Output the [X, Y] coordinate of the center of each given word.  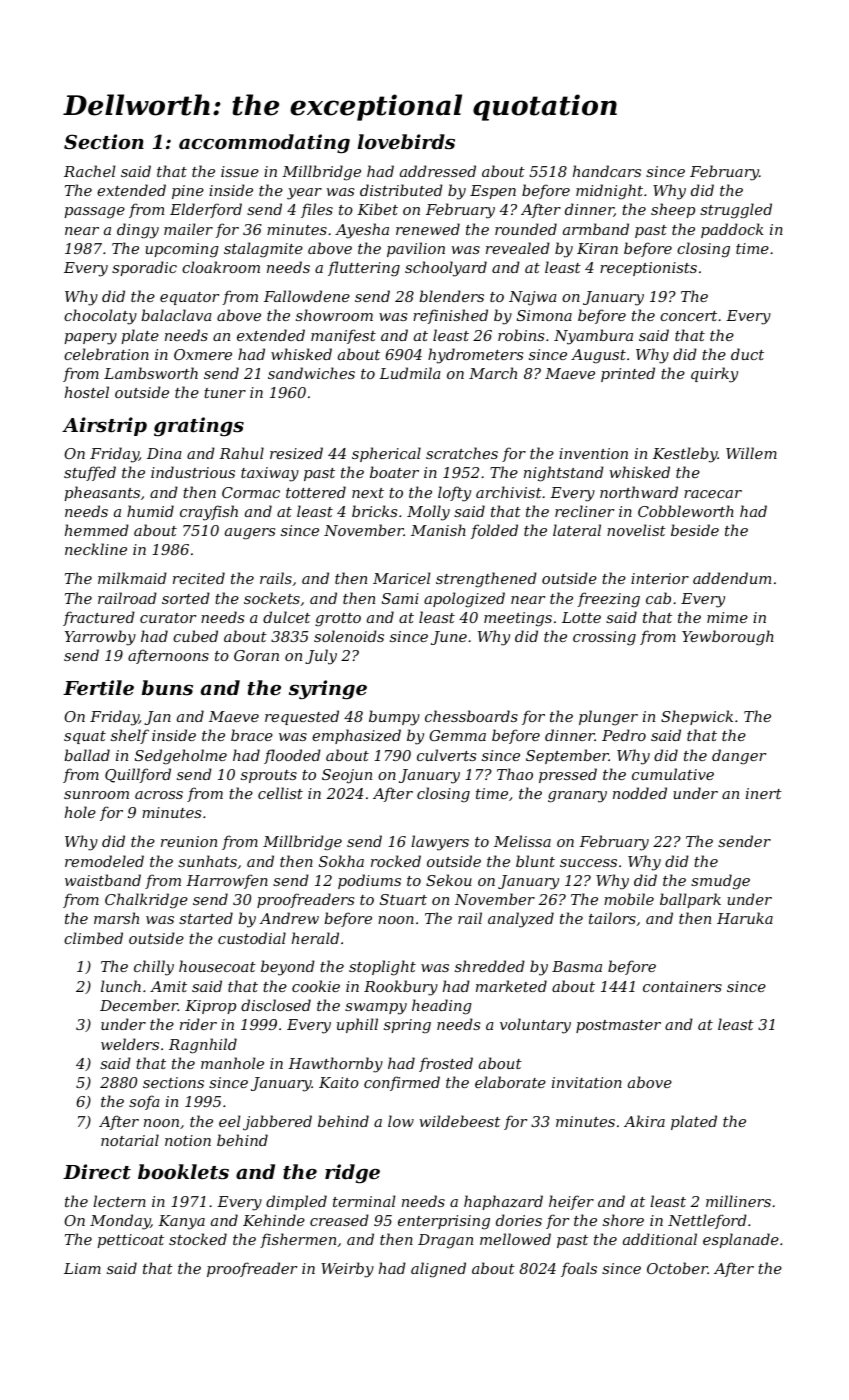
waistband [103, 880]
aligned [438, 1270]
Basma [577, 966]
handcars [607, 171]
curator [168, 618]
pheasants [102, 493]
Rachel [89, 171]
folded [494, 531]
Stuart [403, 899]
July [321, 657]
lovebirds [406, 141]
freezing [609, 600]
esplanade [741, 1240]
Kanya [181, 1222]
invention [593, 453]
